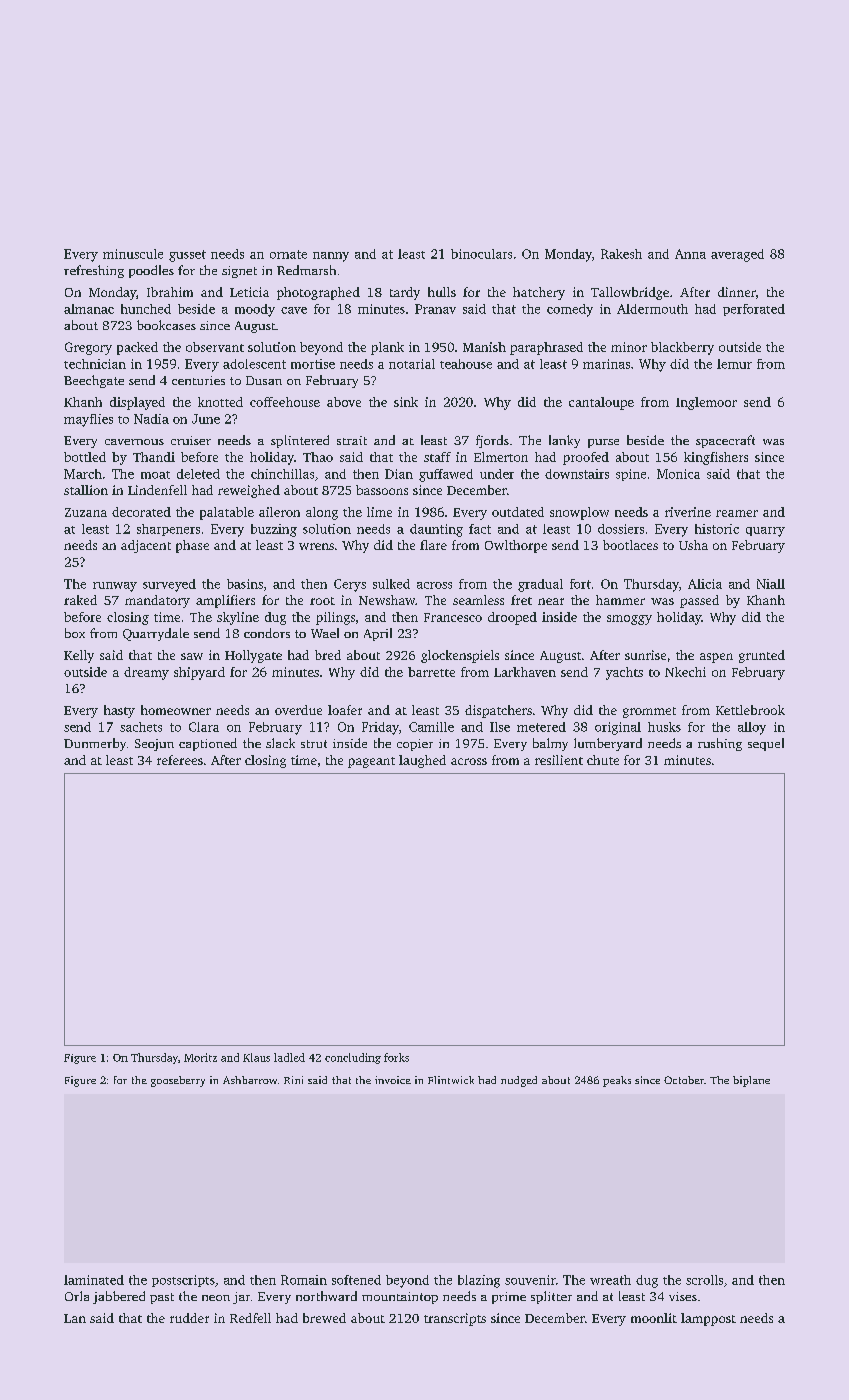  I want to click on Moritz, so click(200, 1057).
